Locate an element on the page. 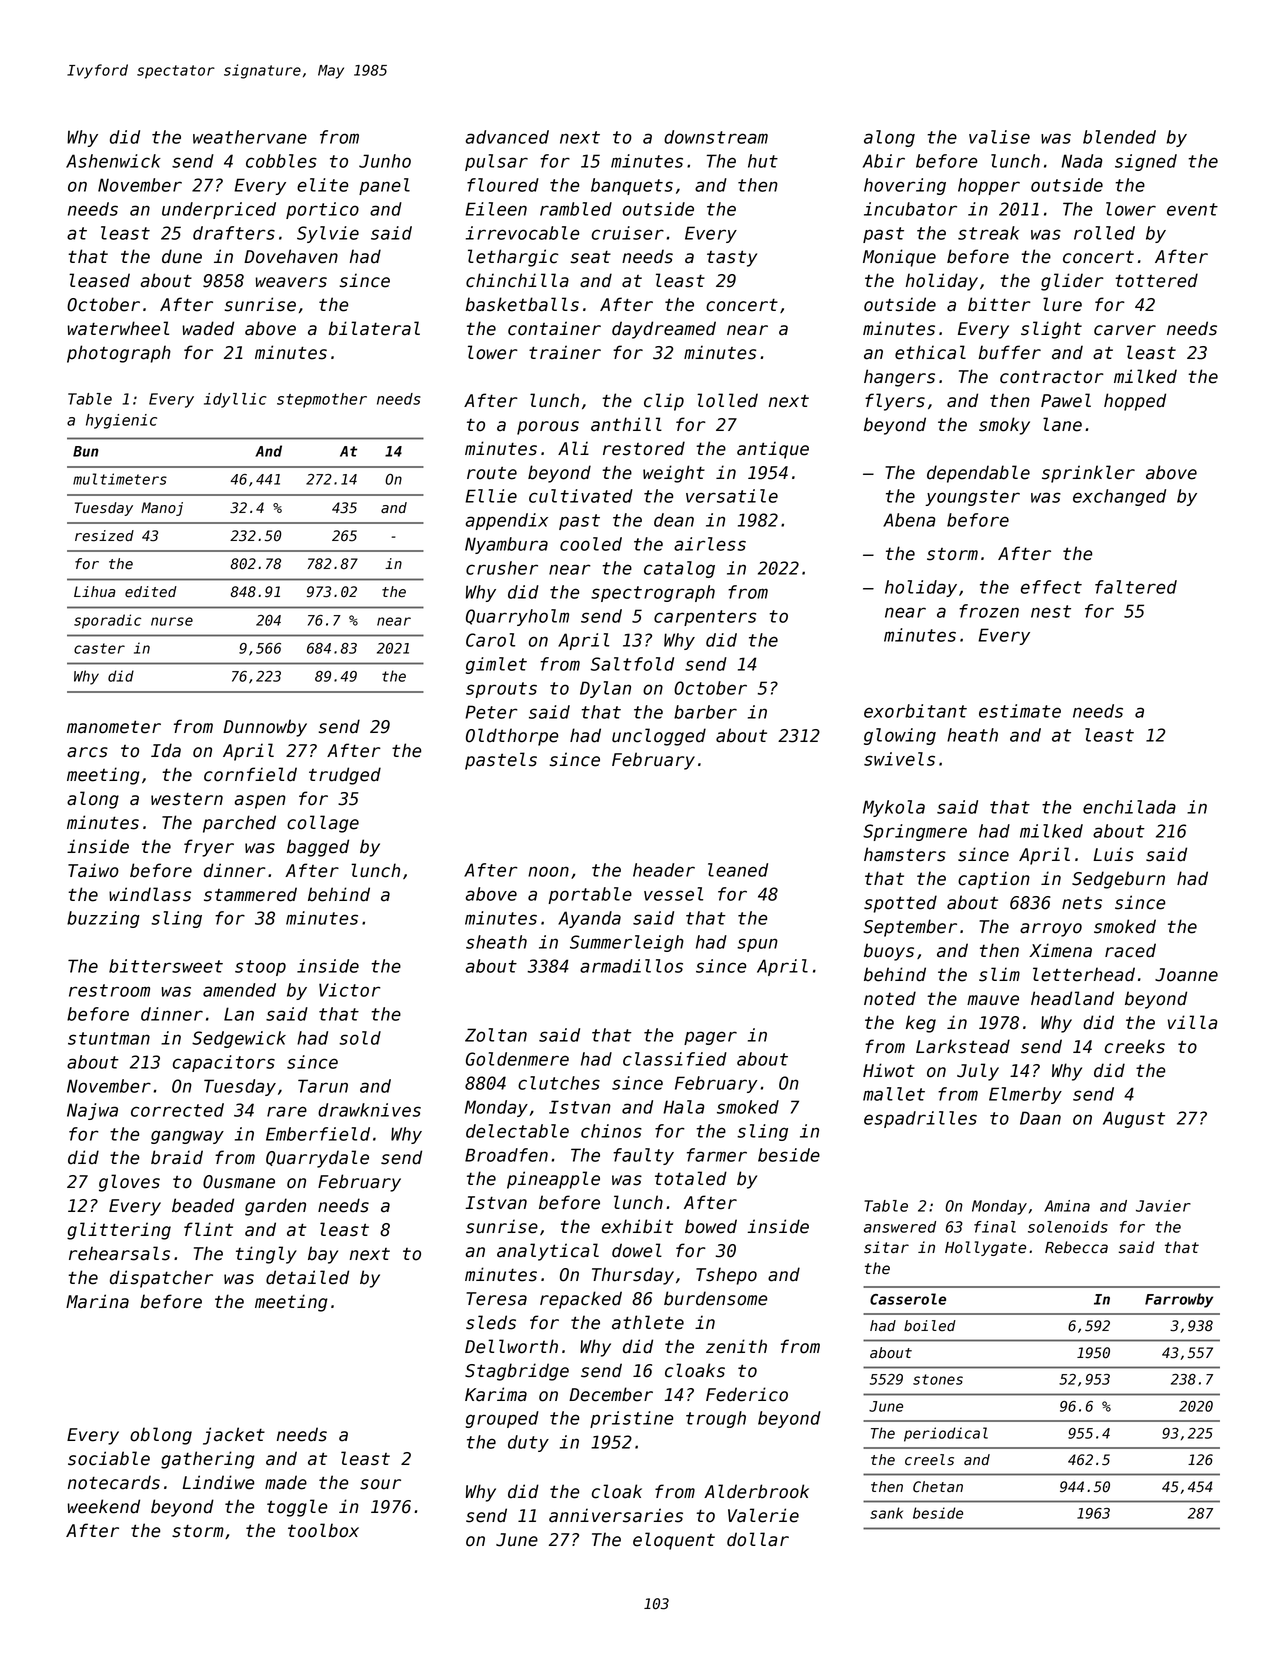  detailed is located at coordinates (307, 1277).
